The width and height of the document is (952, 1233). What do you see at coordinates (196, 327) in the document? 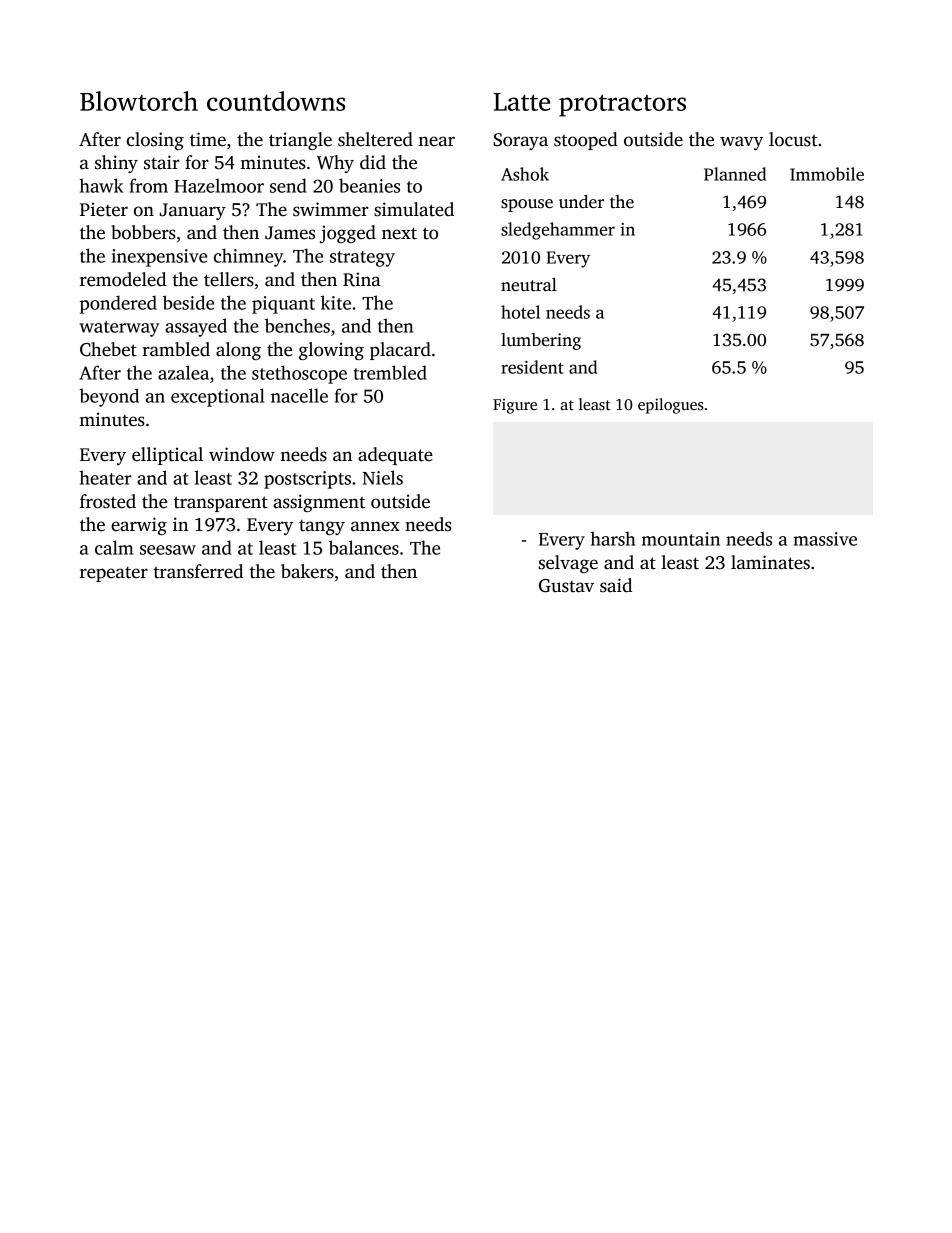
I see `assayed` at bounding box center [196, 327].
